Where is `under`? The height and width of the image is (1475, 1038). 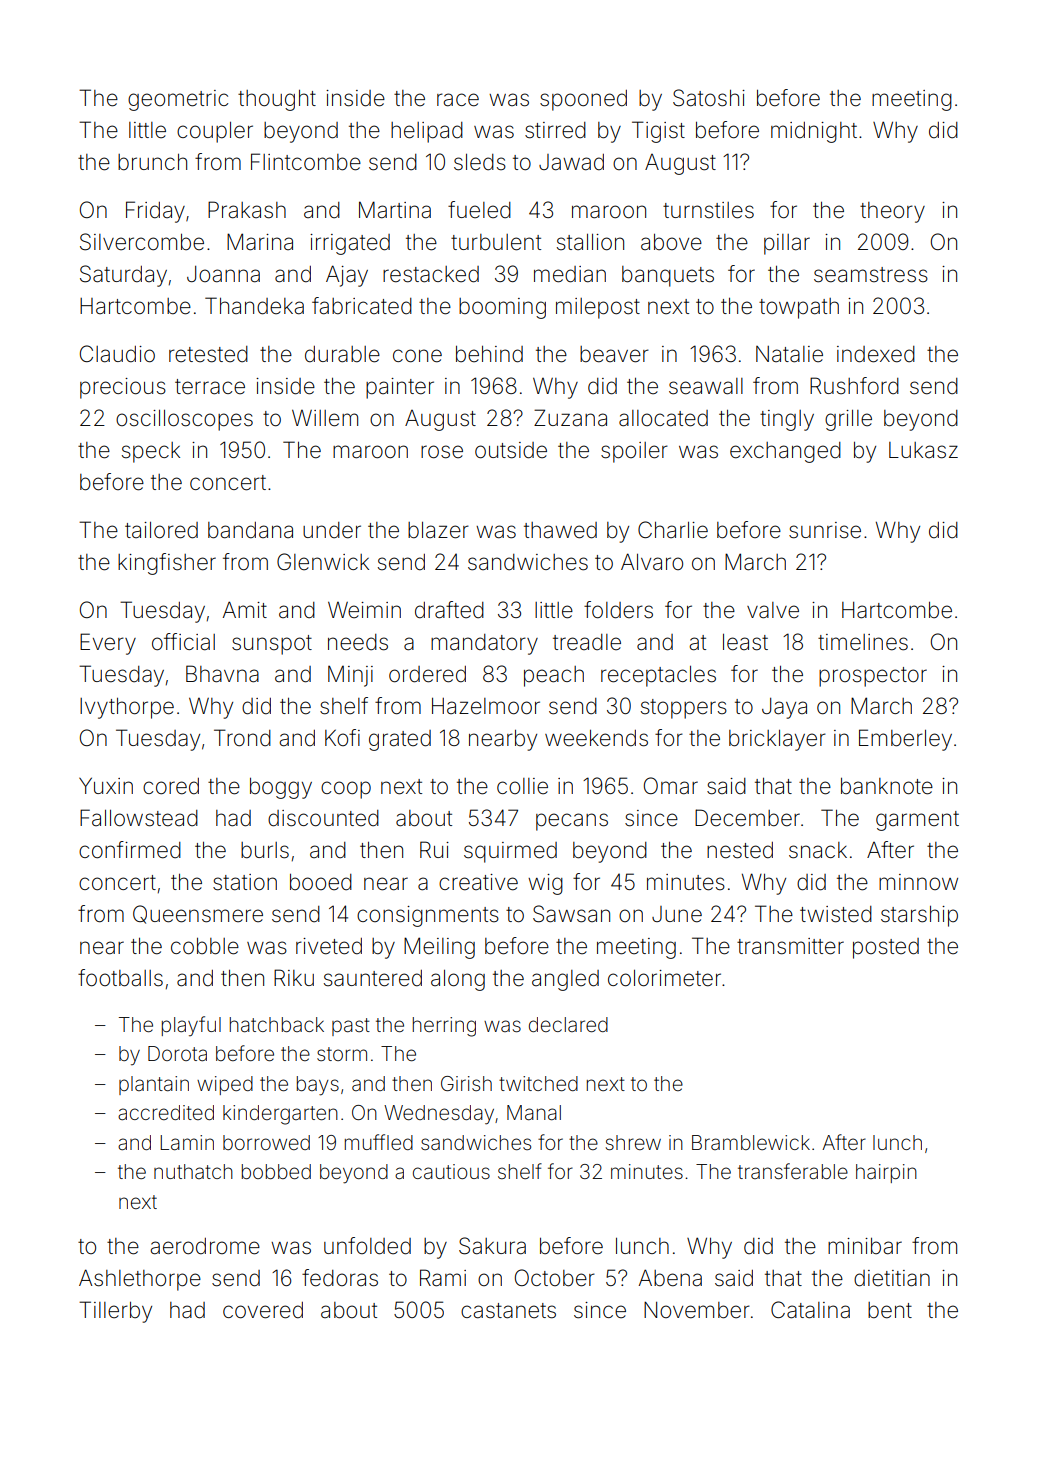 under is located at coordinates (332, 530).
